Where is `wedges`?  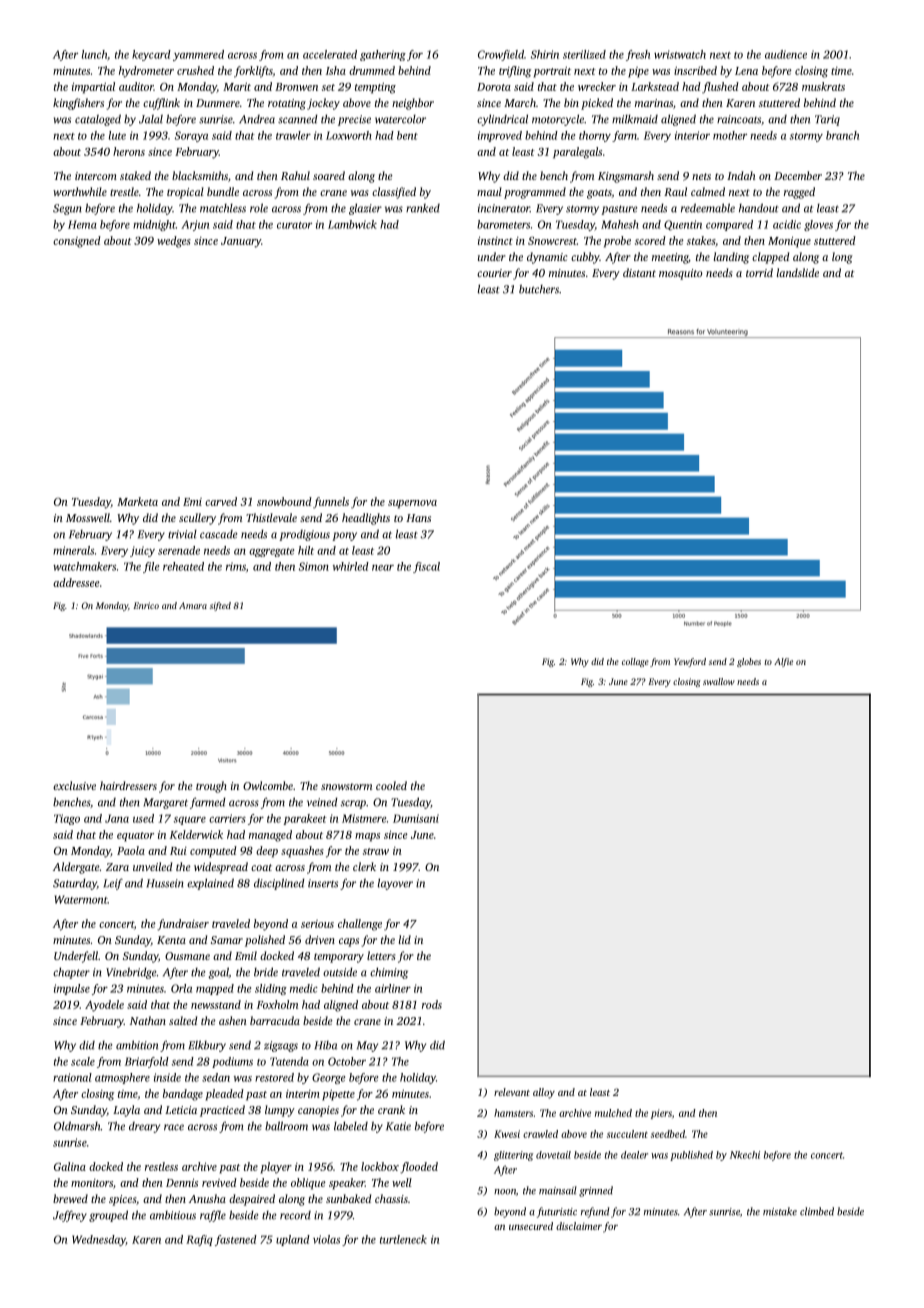
wedges is located at coordinates (174, 242).
